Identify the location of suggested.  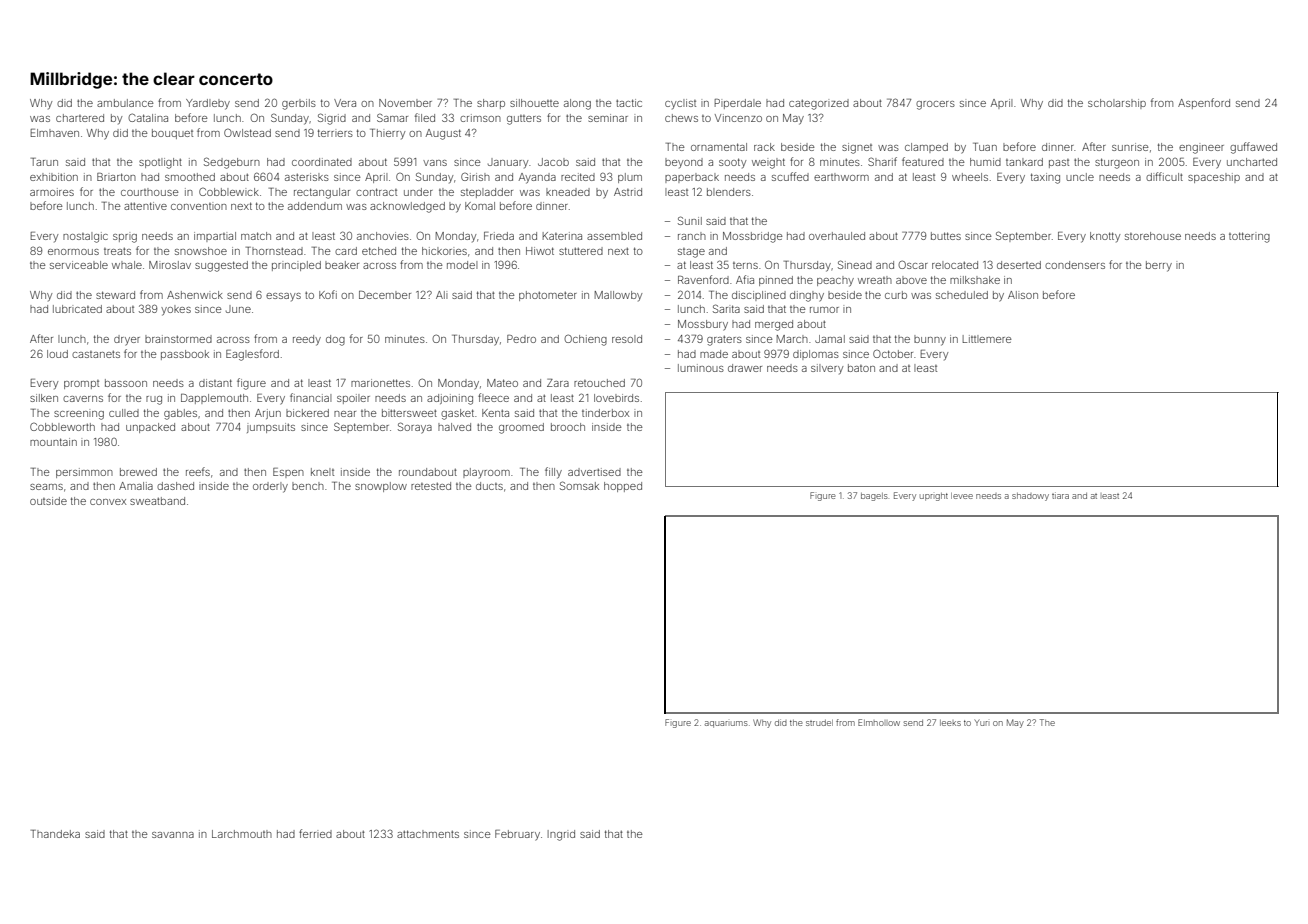
(221, 266).
